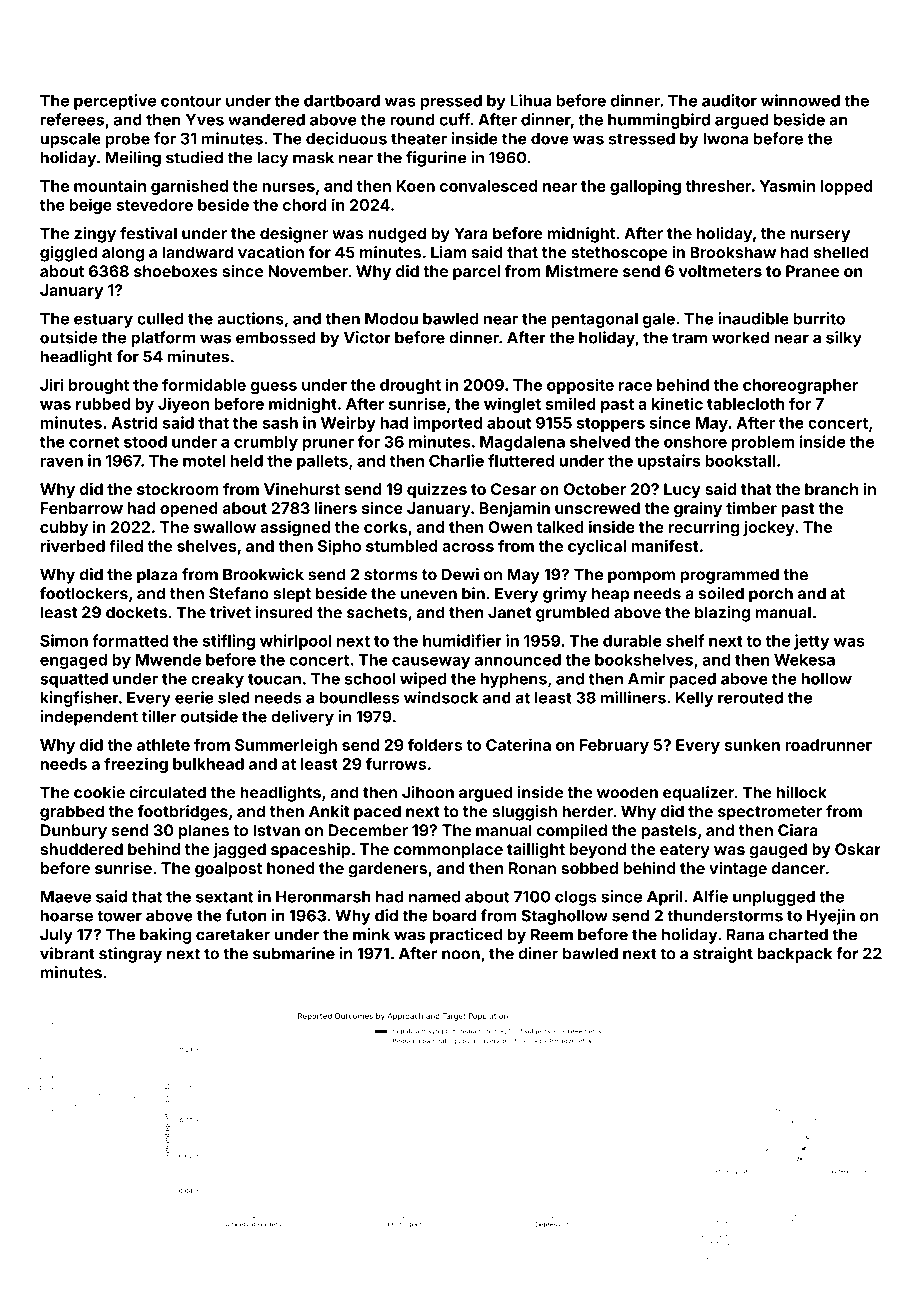 This image has height=1308, width=924. Describe the element at coordinates (294, 953) in the image. I see `submarine` at that location.
